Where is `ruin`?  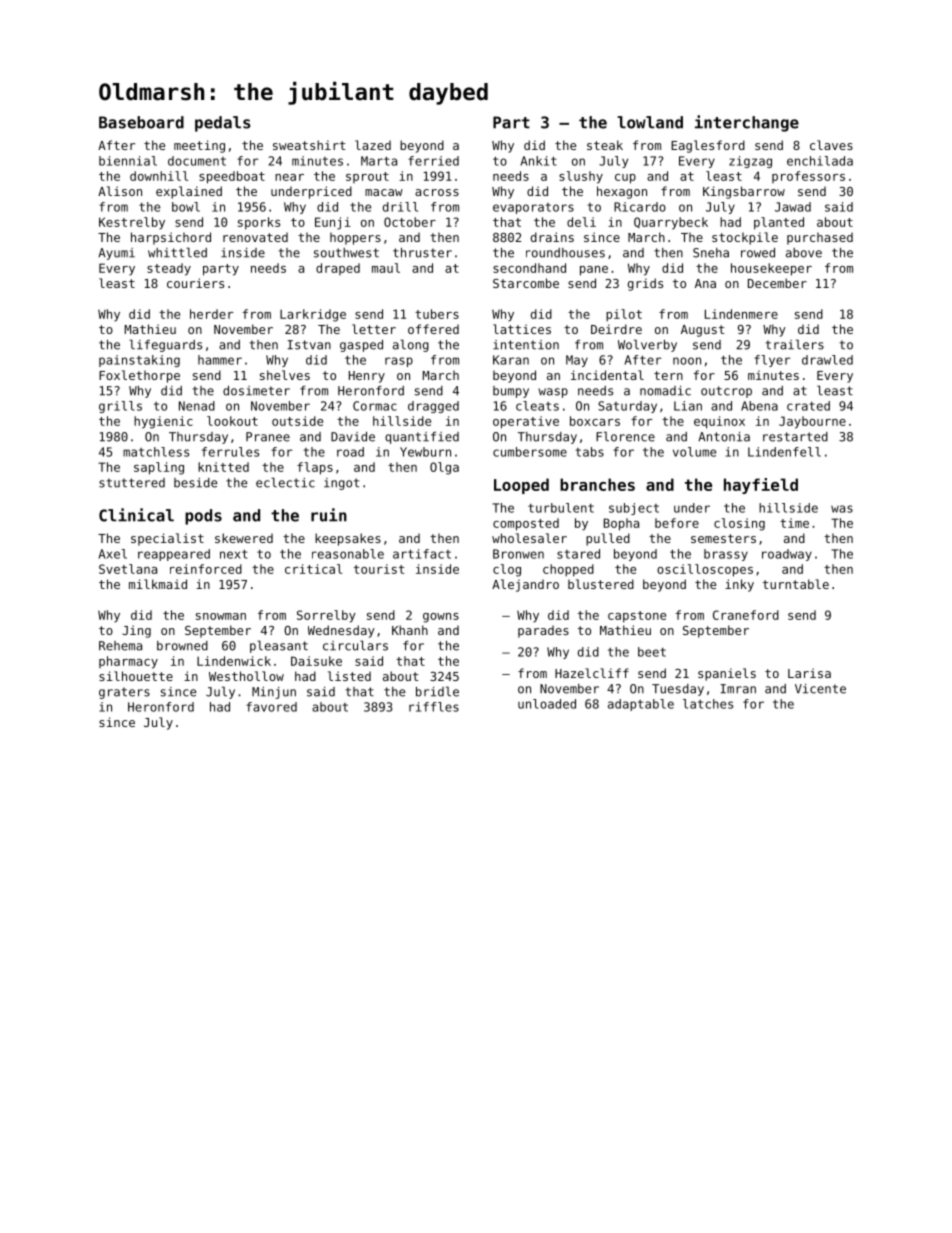 ruin is located at coordinates (329, 515).
